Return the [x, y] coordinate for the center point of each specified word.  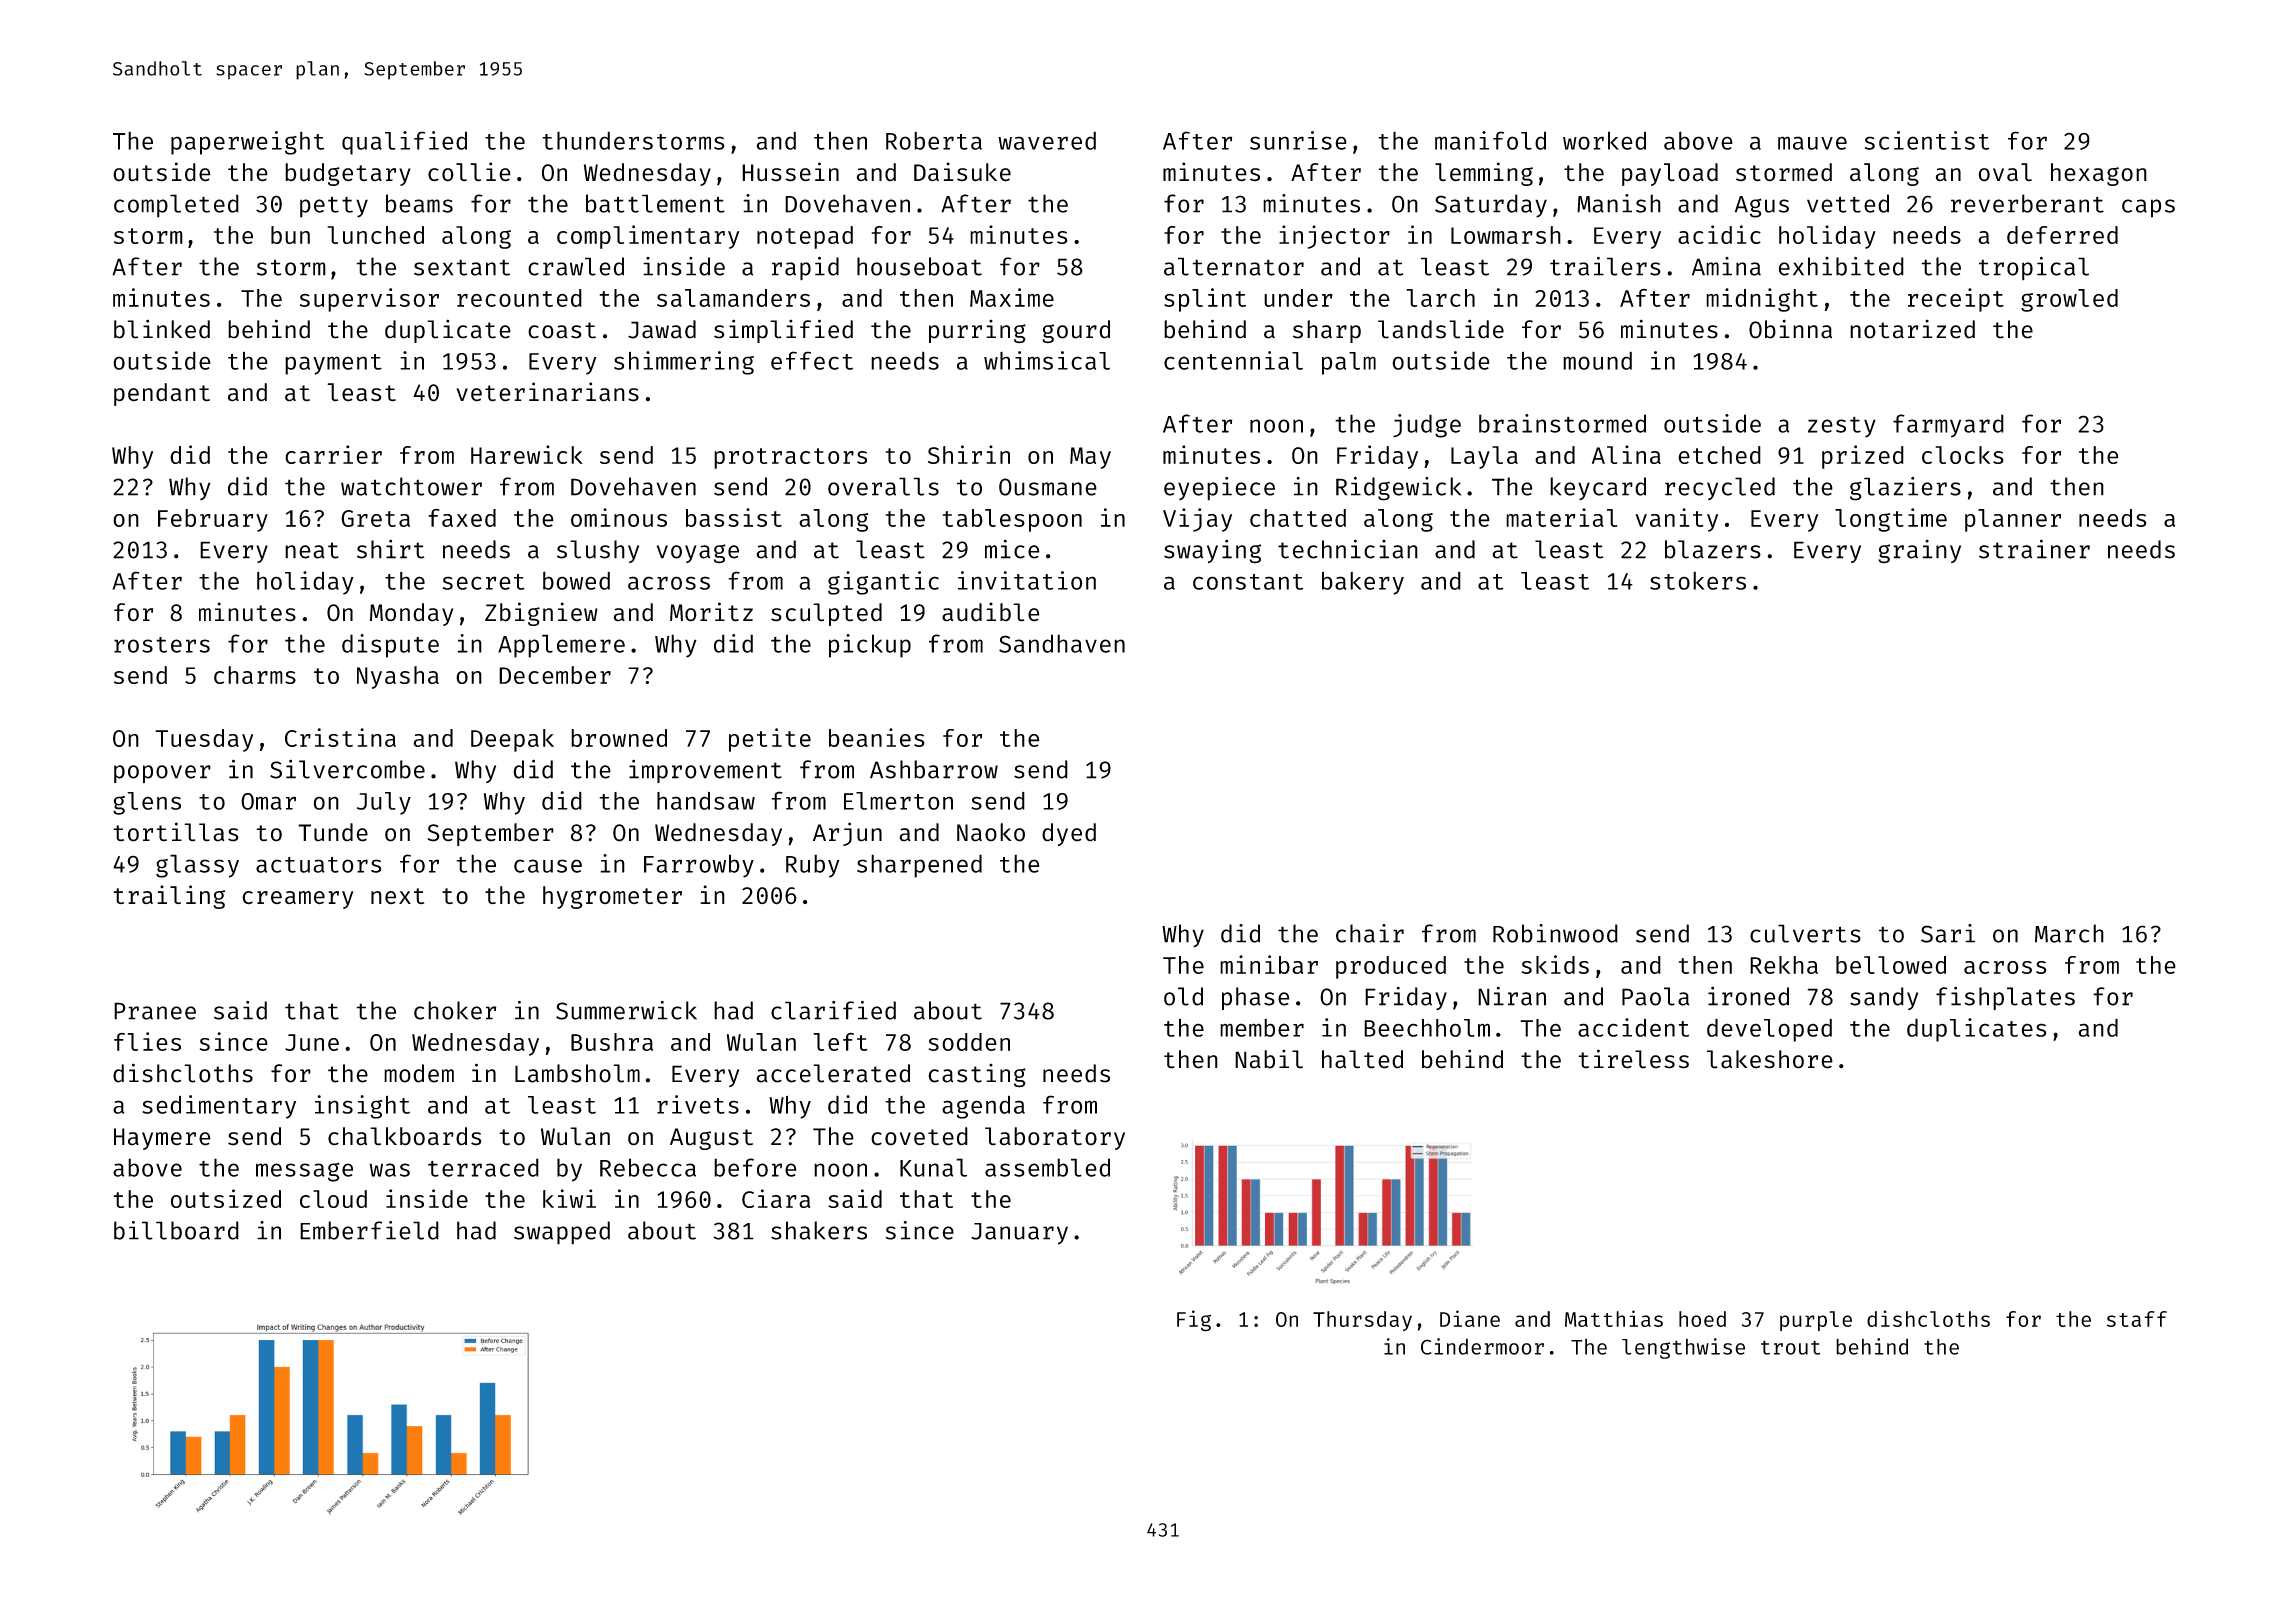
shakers [819, 1230]
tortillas [176, 832]
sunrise [1298, 140]
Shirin [969, 454]
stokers [1698, 581]
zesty [1842, 427]
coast [562, 330]
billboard [176, 1230]
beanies [877, 737]
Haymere [162, 1139]
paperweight [247, 143]
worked [1604, 140]
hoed [1702, 1319]
